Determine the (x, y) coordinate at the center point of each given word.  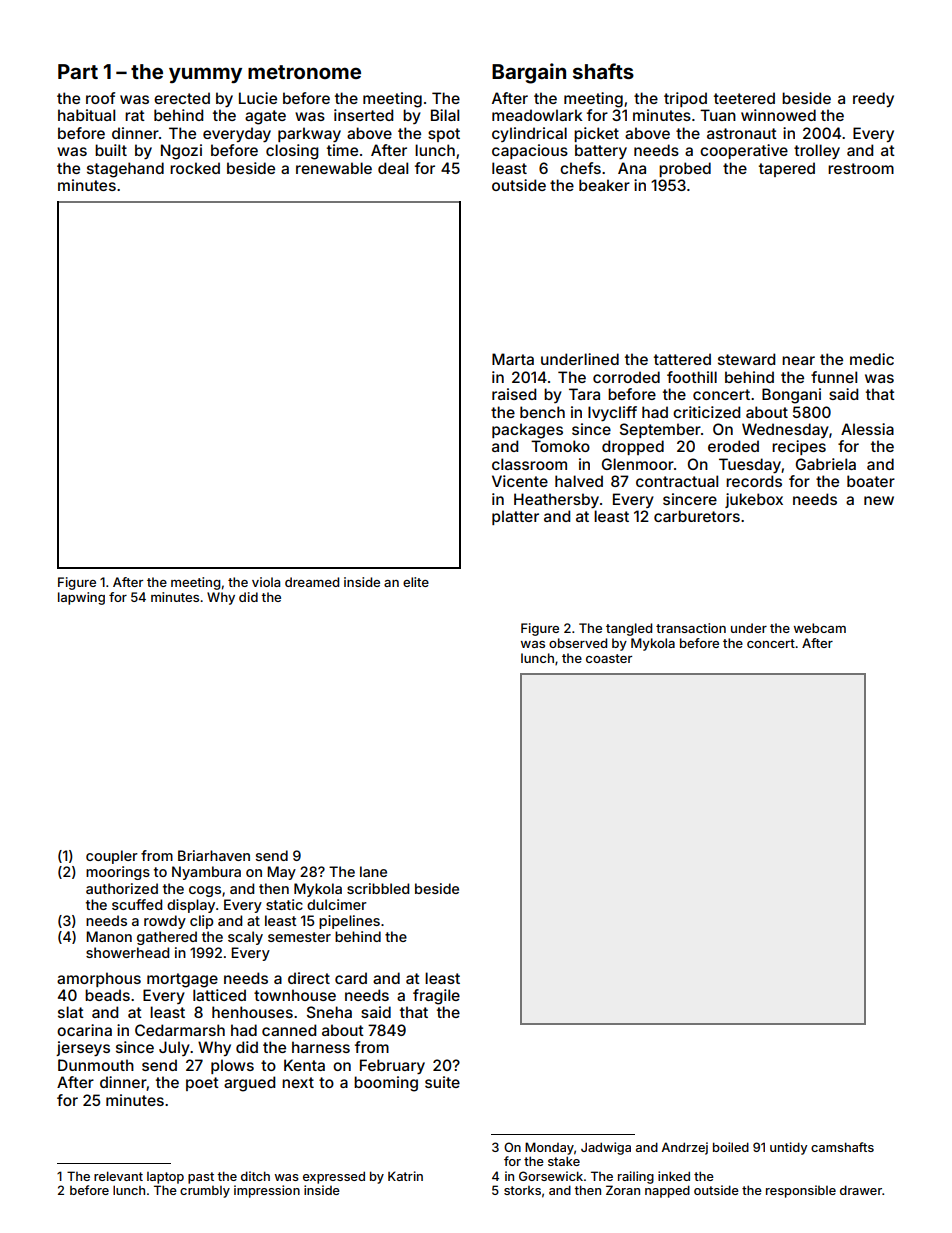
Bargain (529, 73)
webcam (820, 628)
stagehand (125, 170)
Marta (513, 359)
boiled (731, 1147)
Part (78, 71)
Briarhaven (214, 855)
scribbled (378, 888)
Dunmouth (96, 1065)
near (798, 360)
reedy (873, 99)
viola (266, 582)
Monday (549, 1148)
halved (579, 481)
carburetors (697, 516)
